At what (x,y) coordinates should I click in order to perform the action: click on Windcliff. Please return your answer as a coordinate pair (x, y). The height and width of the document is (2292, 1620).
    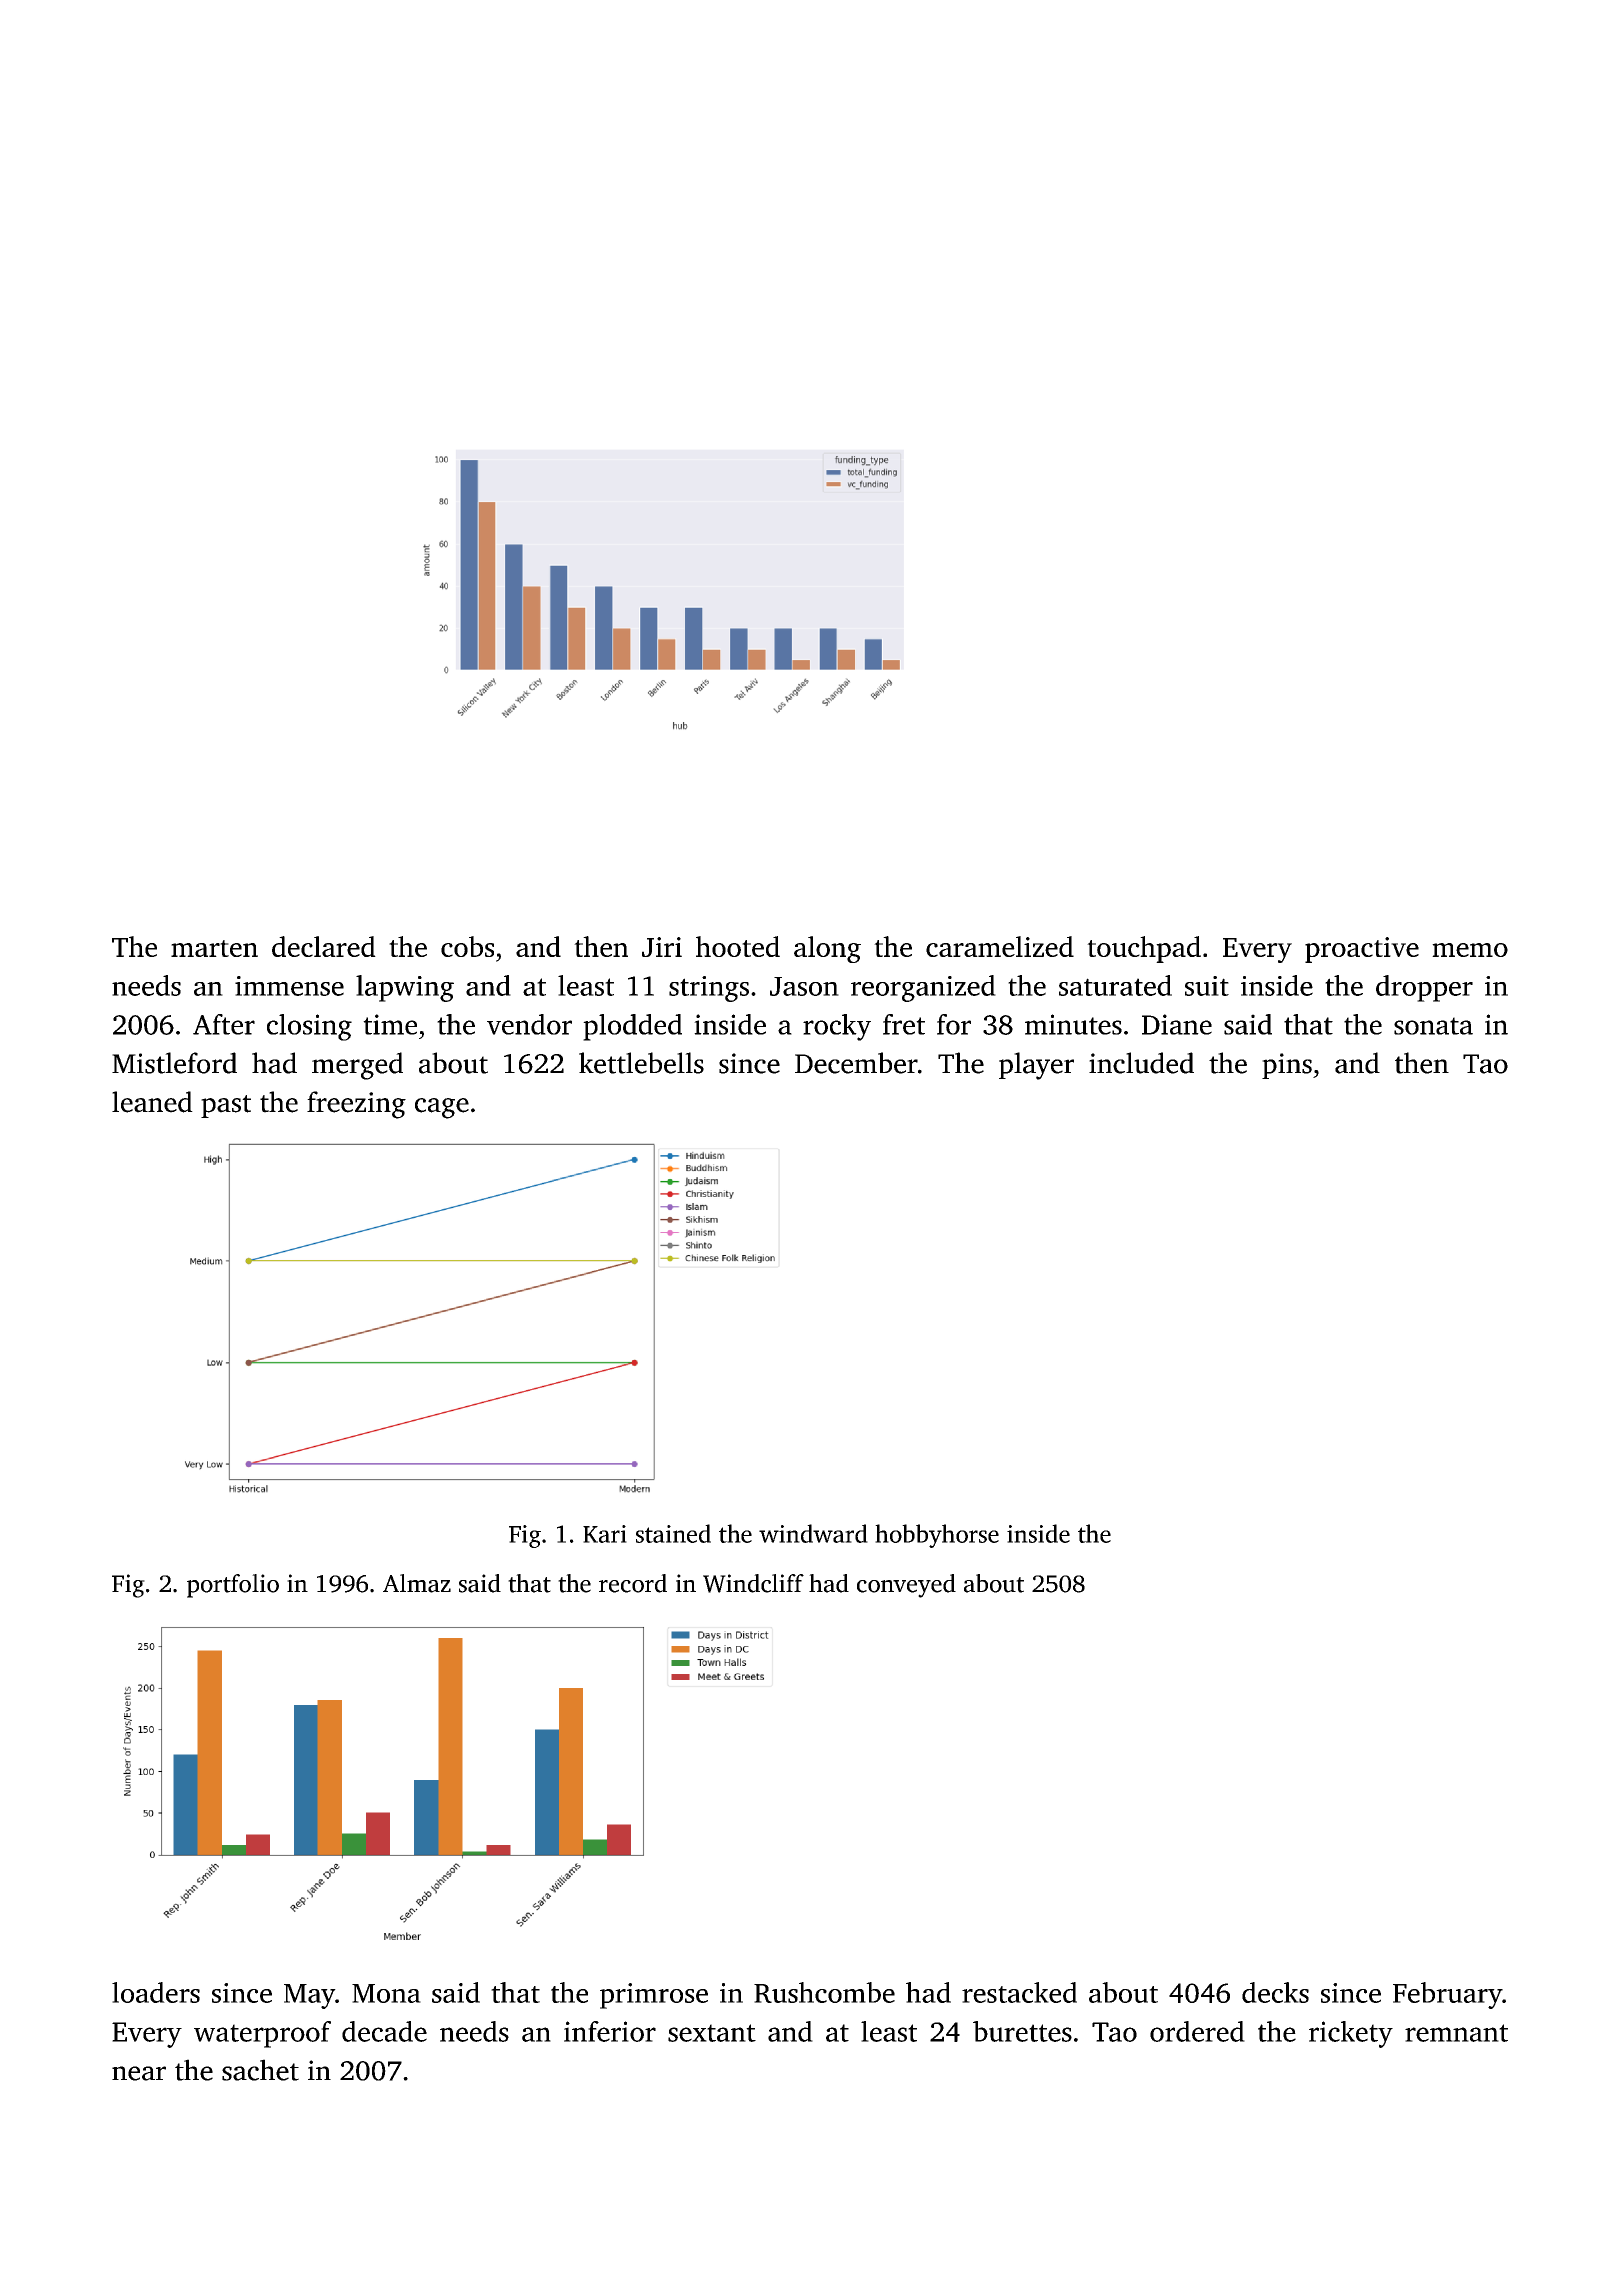
    Looking at the image, I should click on (753, 1583).
